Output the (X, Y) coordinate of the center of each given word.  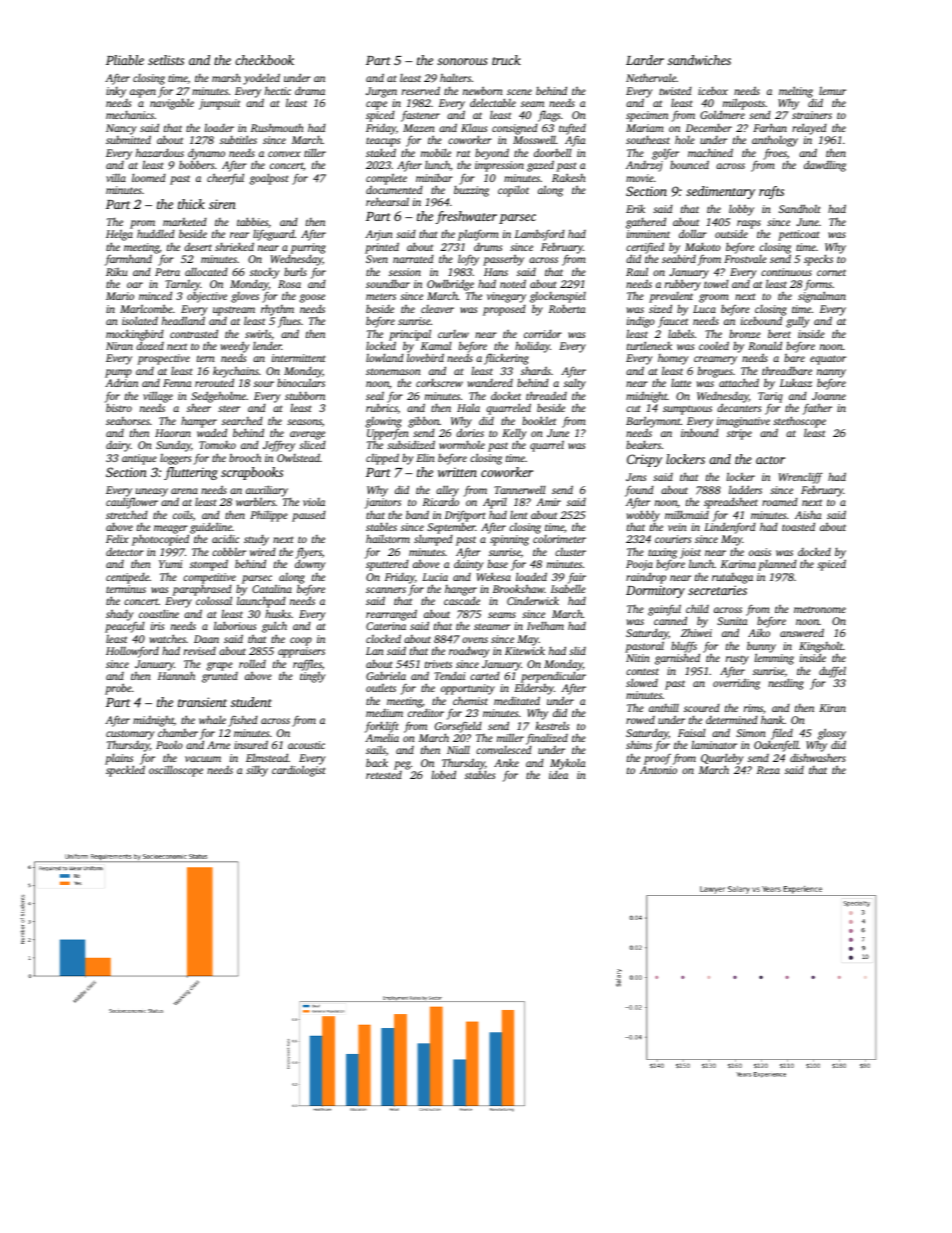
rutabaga (732, 578)
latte (681, 382)
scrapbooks (252, 473)
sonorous (462, 61)
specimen (647, 116)
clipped (382, 459)
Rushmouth (277, 127)
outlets (381, 687)
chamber (178, 733)
